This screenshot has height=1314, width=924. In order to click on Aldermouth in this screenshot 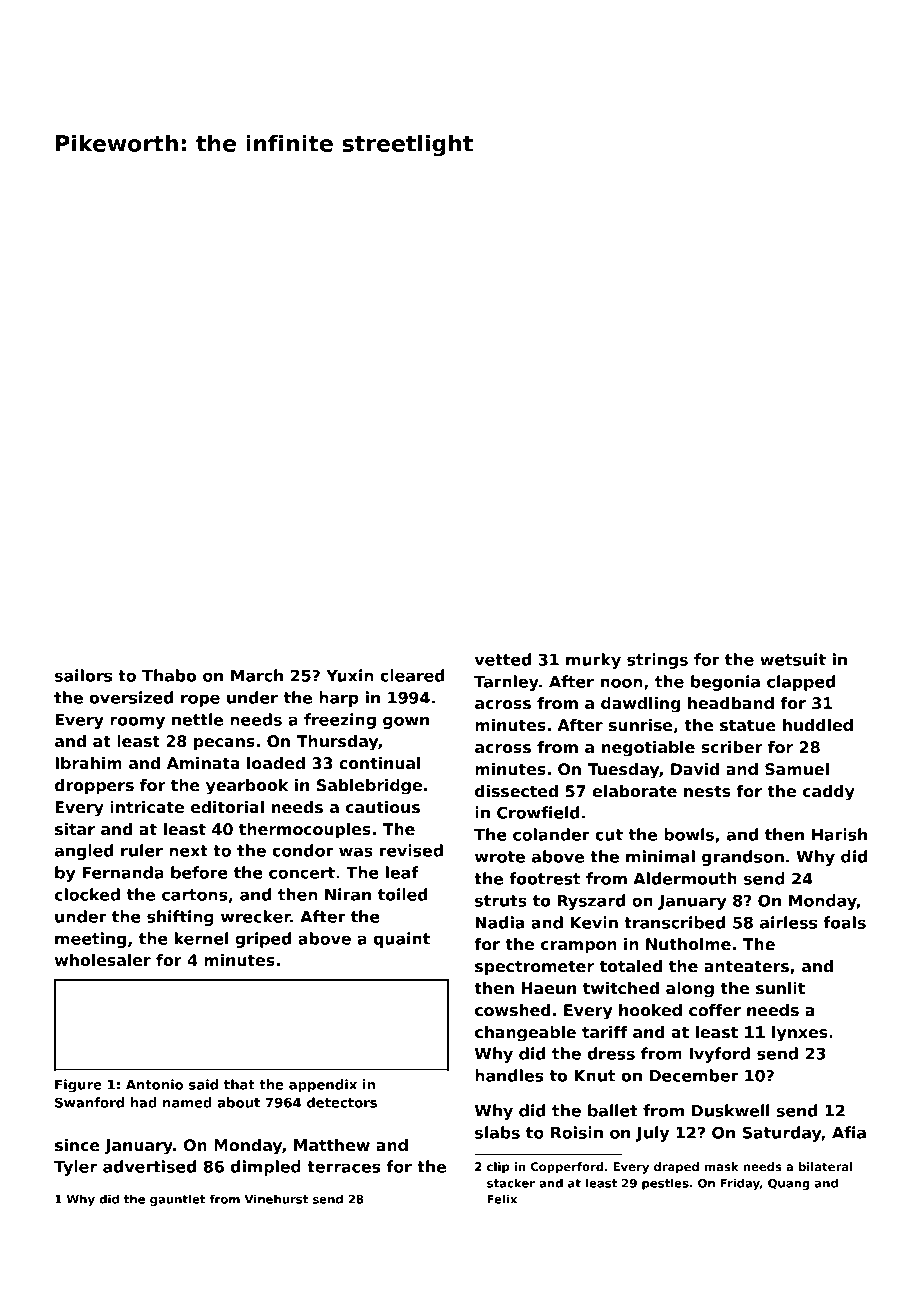, I will do `click(685, 878)`.
